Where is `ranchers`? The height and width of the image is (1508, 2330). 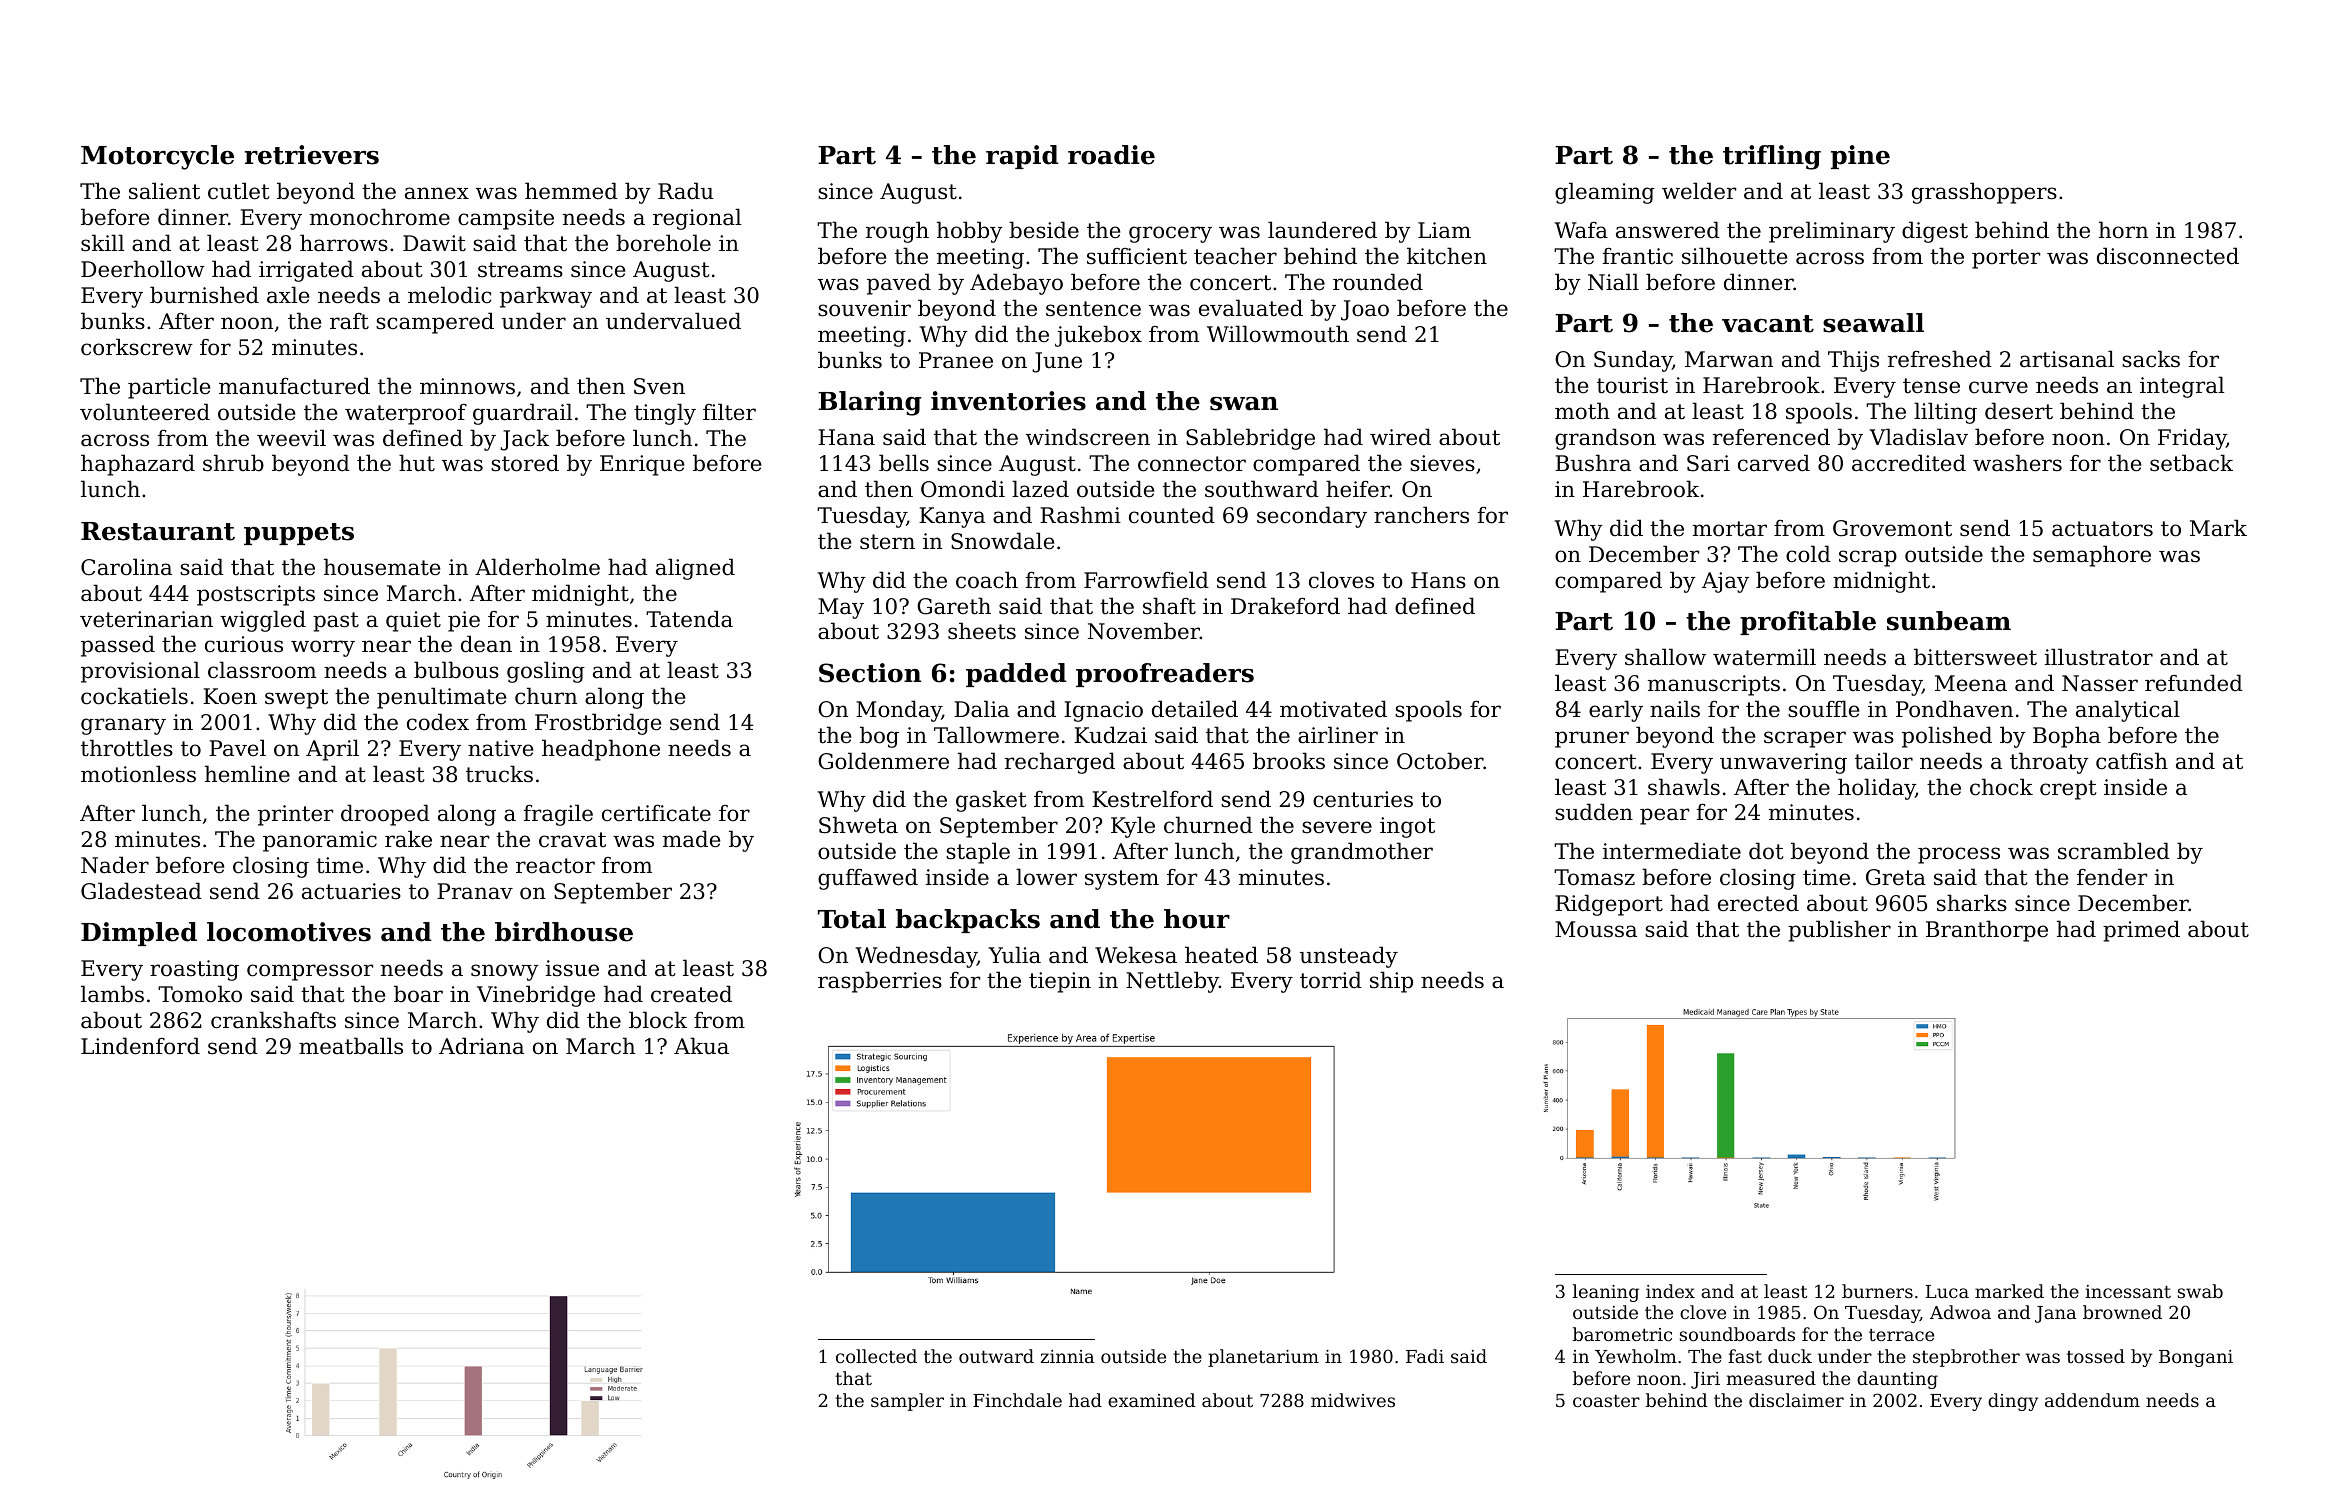 ranchers is located at coordinates (1421, 515).
